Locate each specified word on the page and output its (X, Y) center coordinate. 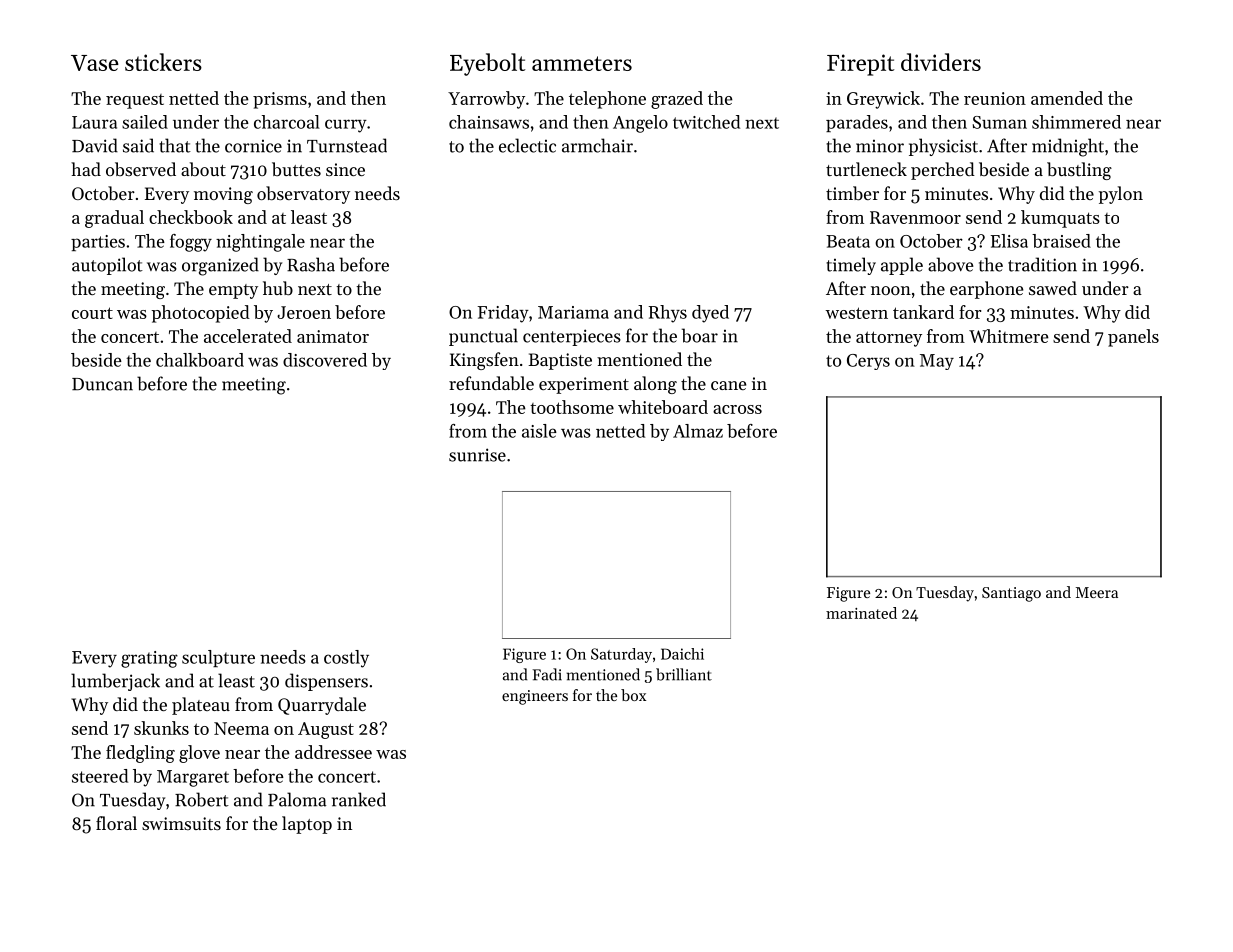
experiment (584, 385)
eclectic (527, 145)
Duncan (102, 384)
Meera (1097, 592)
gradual (114, 219)
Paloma (297, 799)
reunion (995, 98)
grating (149, 659)
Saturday (621, 655)
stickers (163, 62)
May (937, 362)
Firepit (860, 65)
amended (1067, 98)
